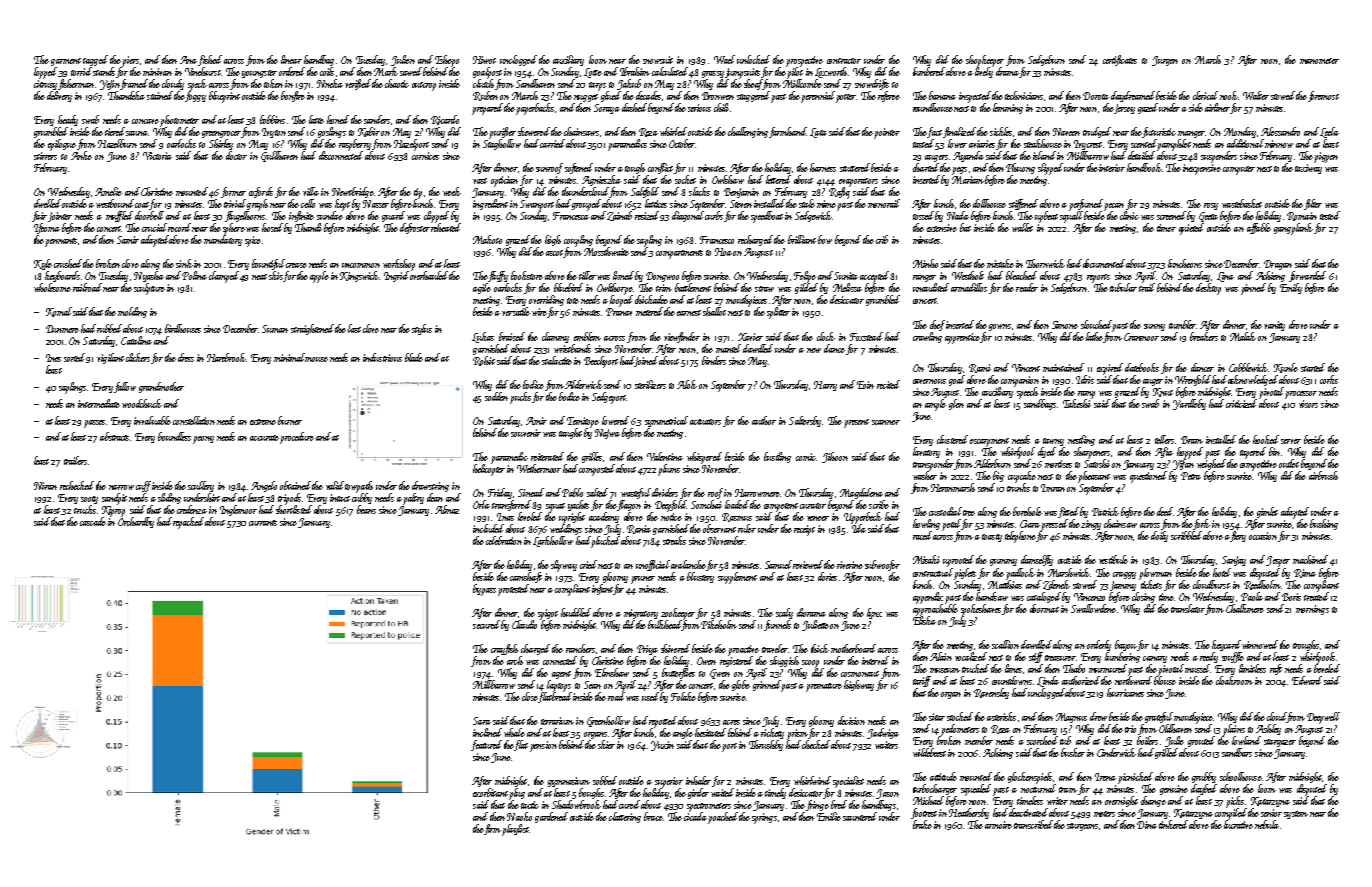 Image resolution: width=1372 pixels, height=887 pixels. I want to click on slouched, so click(1096, 324).
